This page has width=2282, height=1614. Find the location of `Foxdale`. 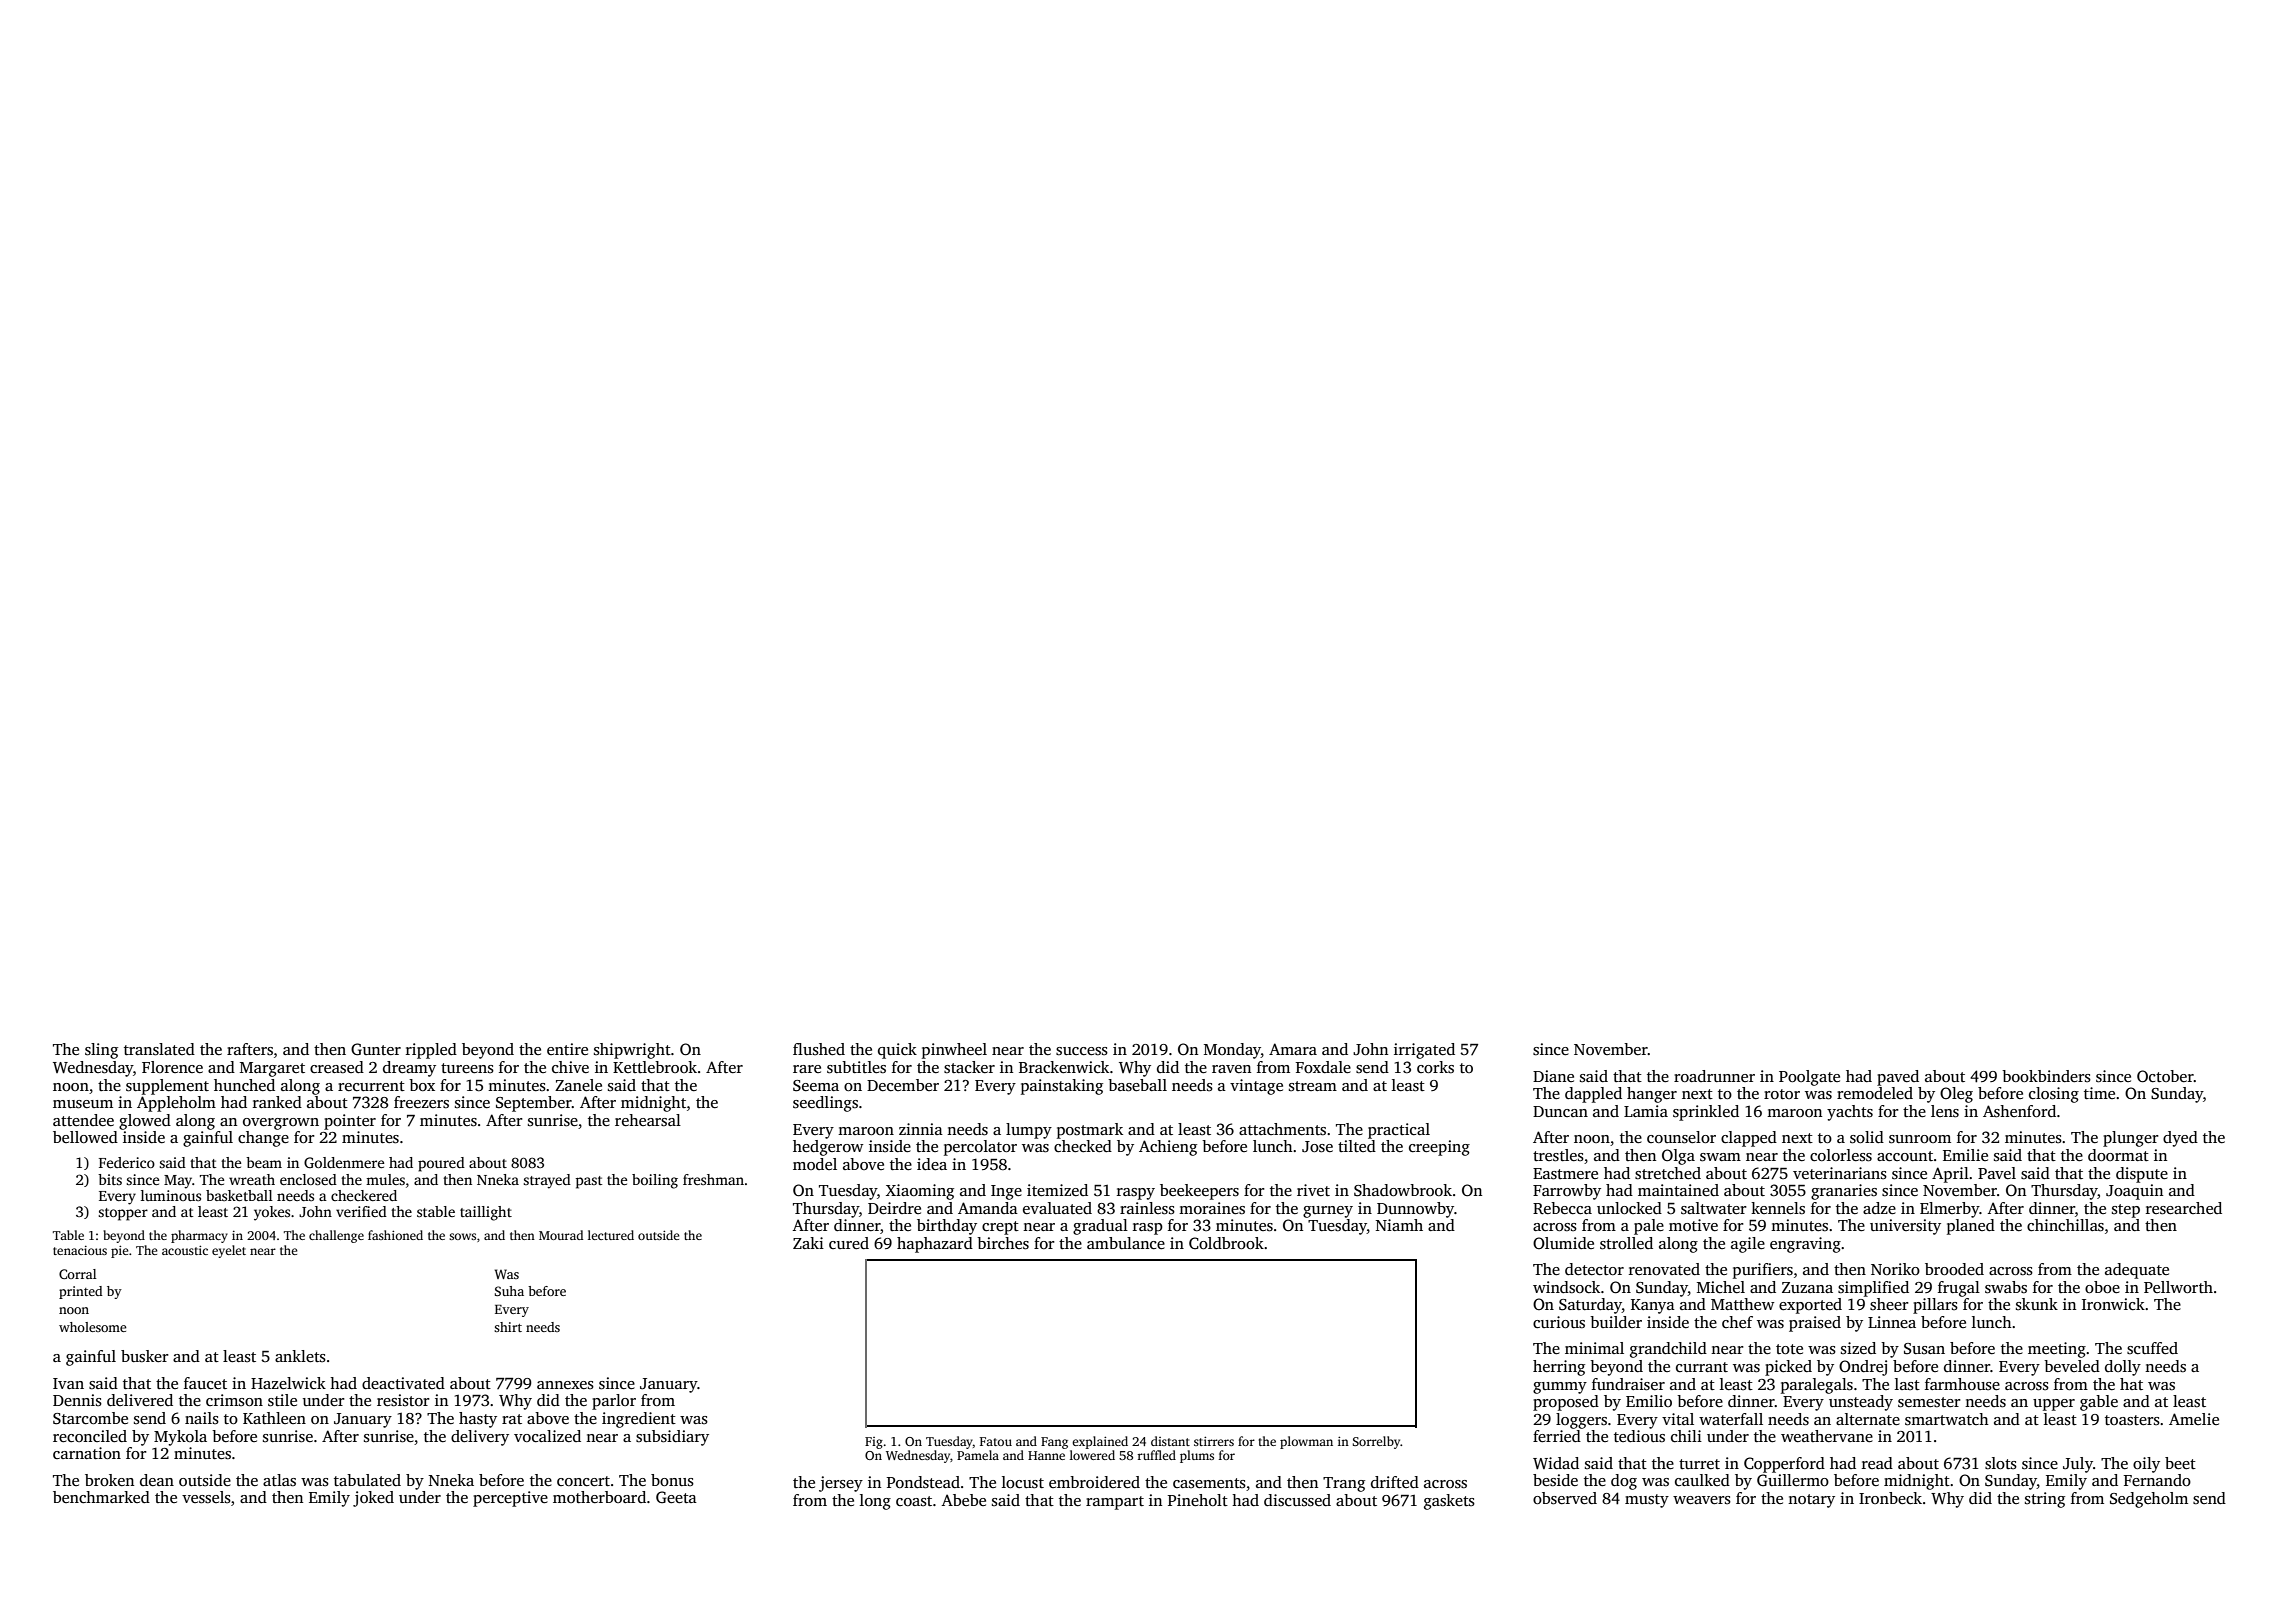

Foxdale is located at coordinates (1323, 1067).
